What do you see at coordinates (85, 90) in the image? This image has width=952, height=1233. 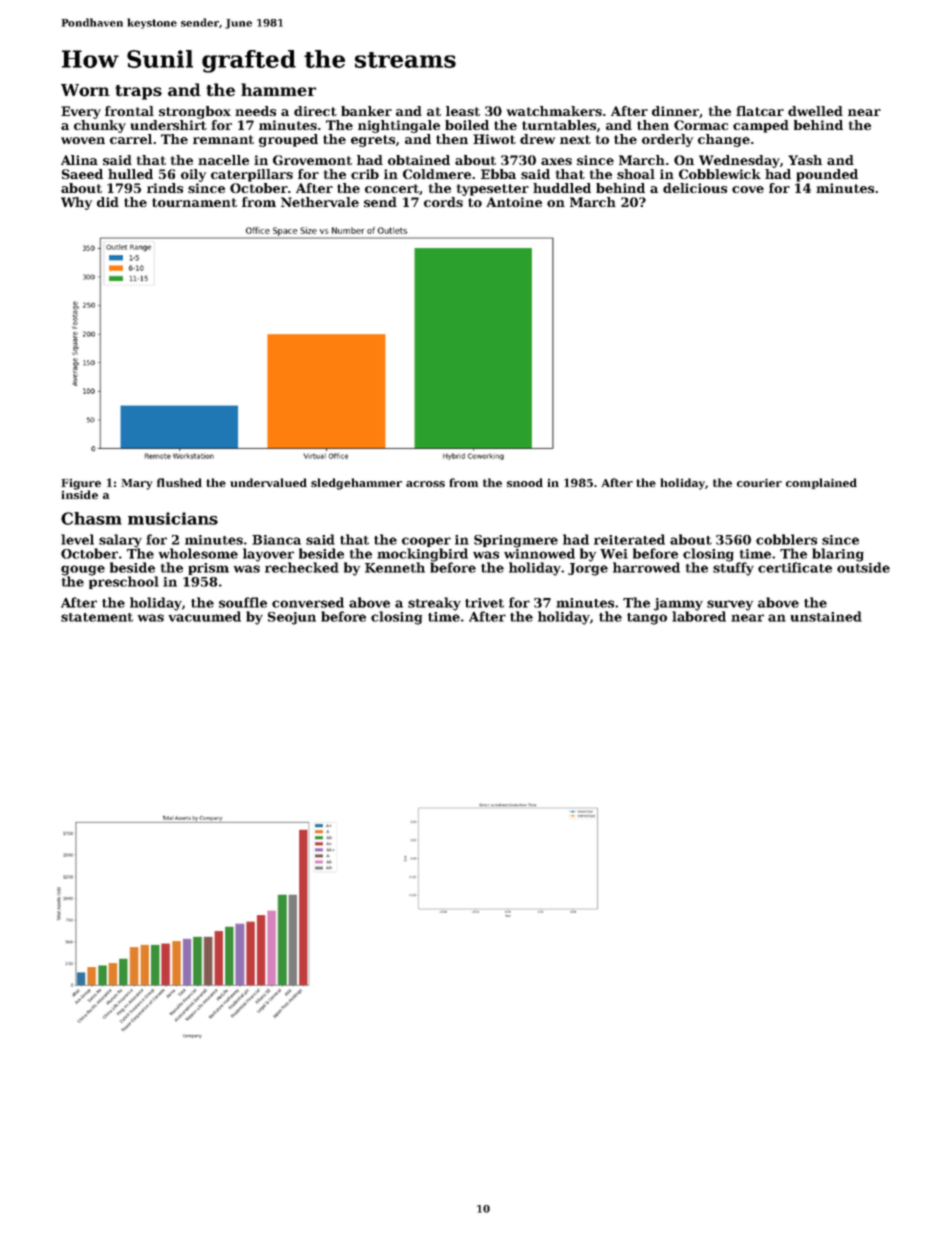 I see `Worn` at bounding box center [85, 90].
